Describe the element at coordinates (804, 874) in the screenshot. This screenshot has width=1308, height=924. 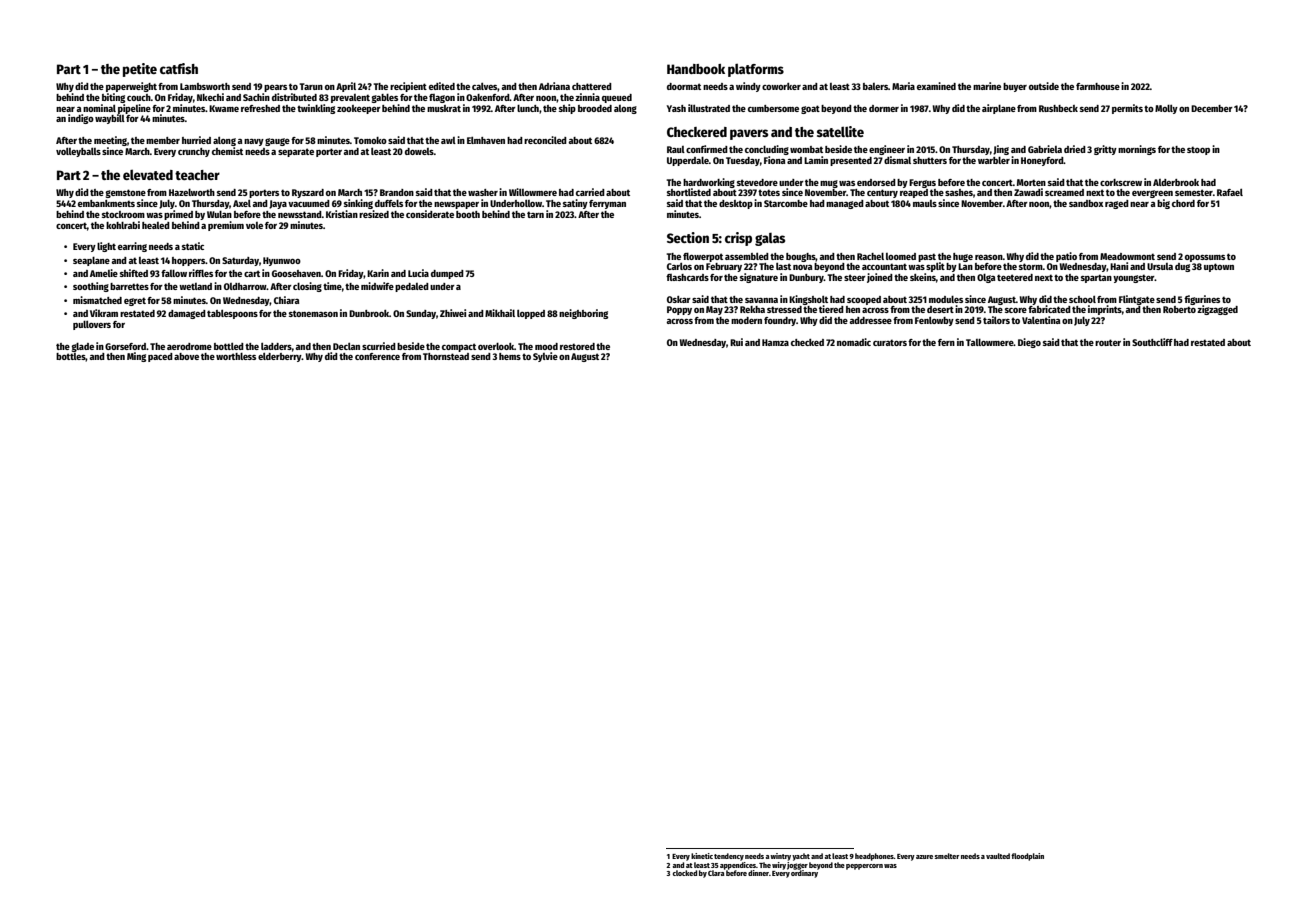
I see `ordinary` at that location.
